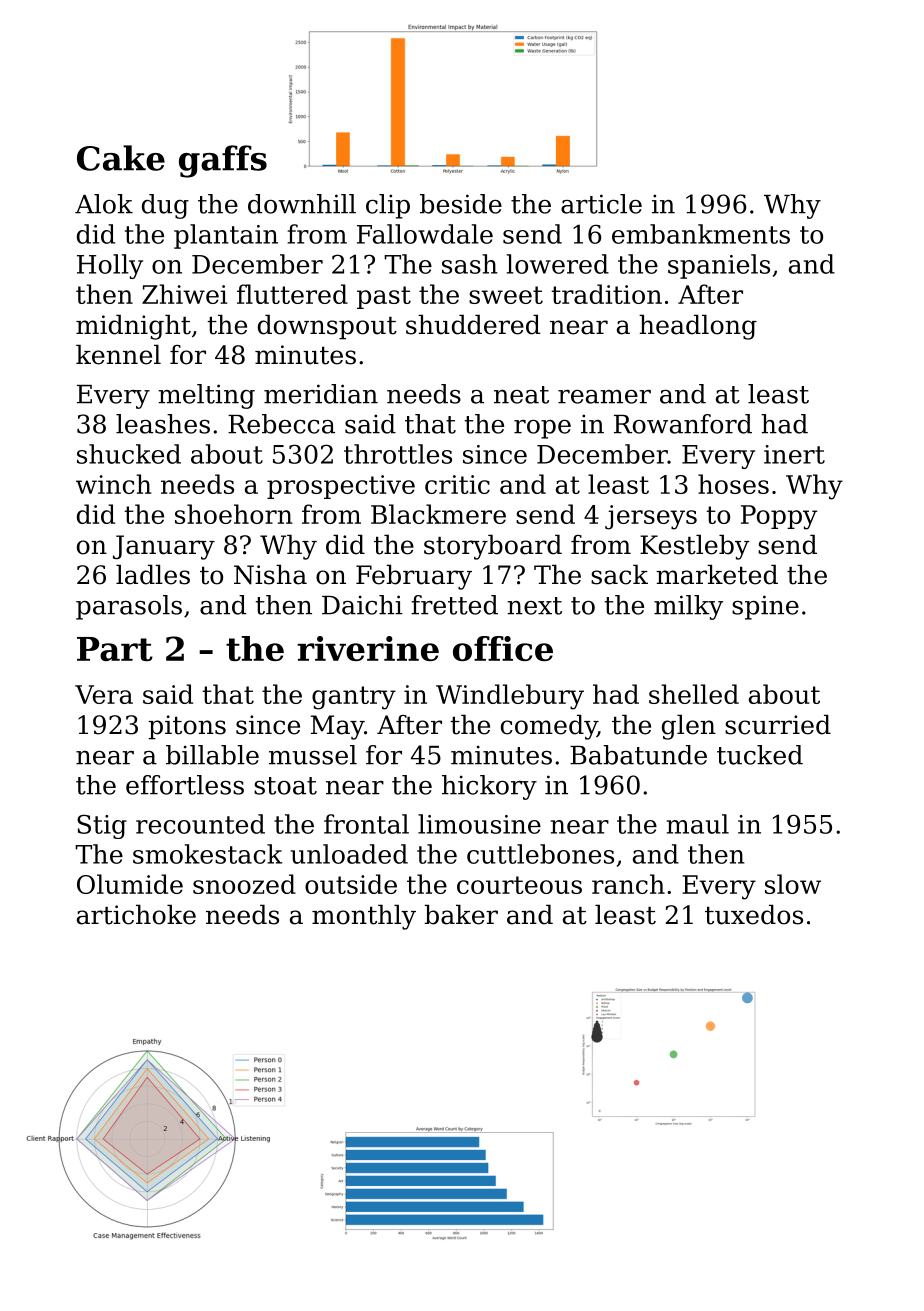 This screenshot has width=924, height=1311. What do you see at coordinates (223, 161) in the screenshot?
I see `gaffs` at bounding box center [223, 161].
